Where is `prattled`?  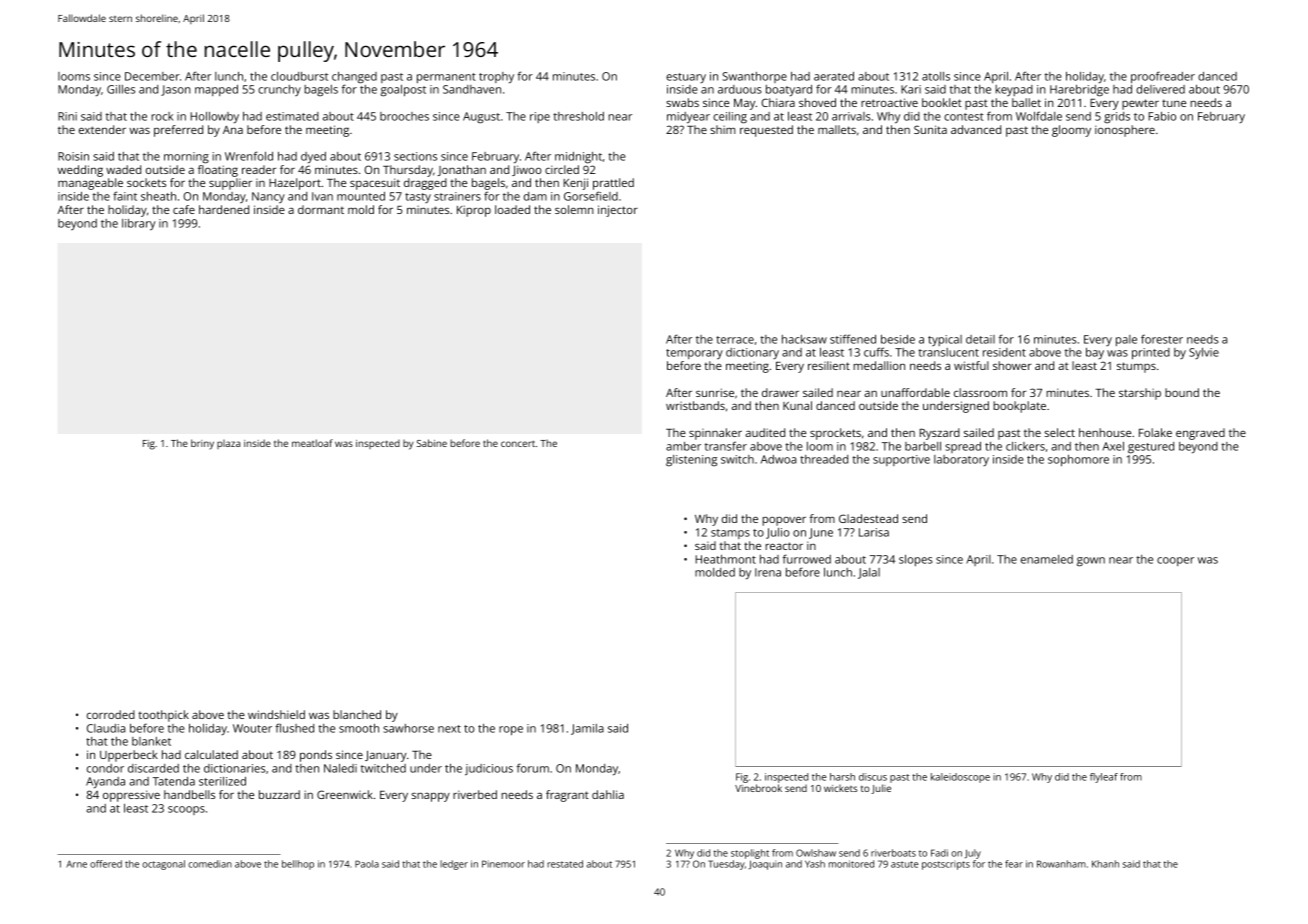 prattled is located at coordinates (613, 184).
